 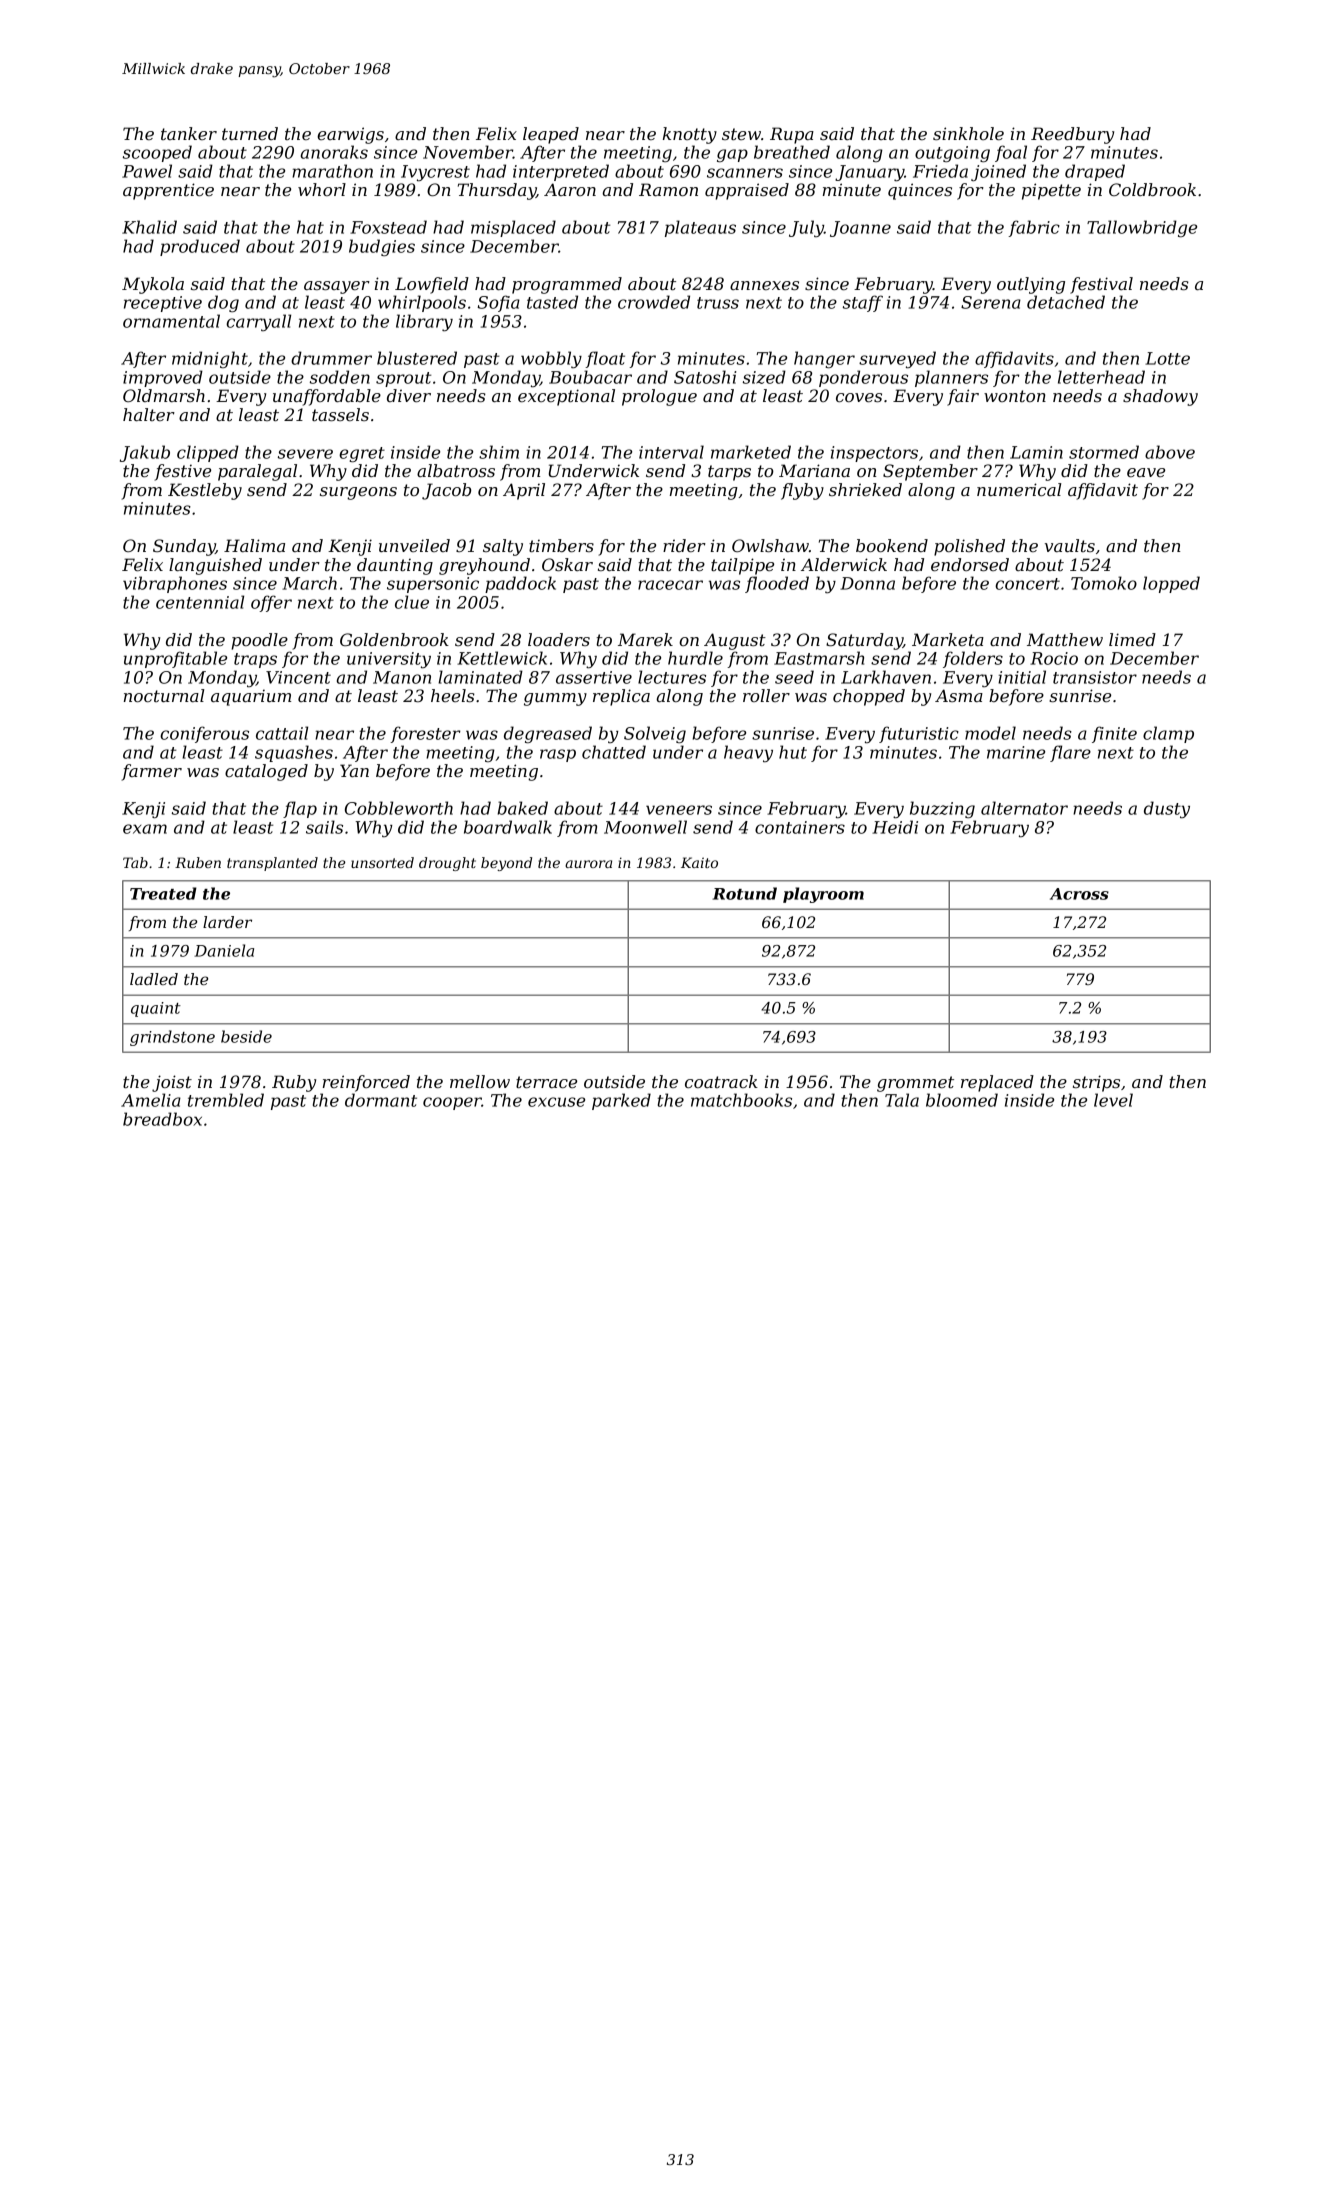 I want to click on leaped, so click(x=551, y=135).
